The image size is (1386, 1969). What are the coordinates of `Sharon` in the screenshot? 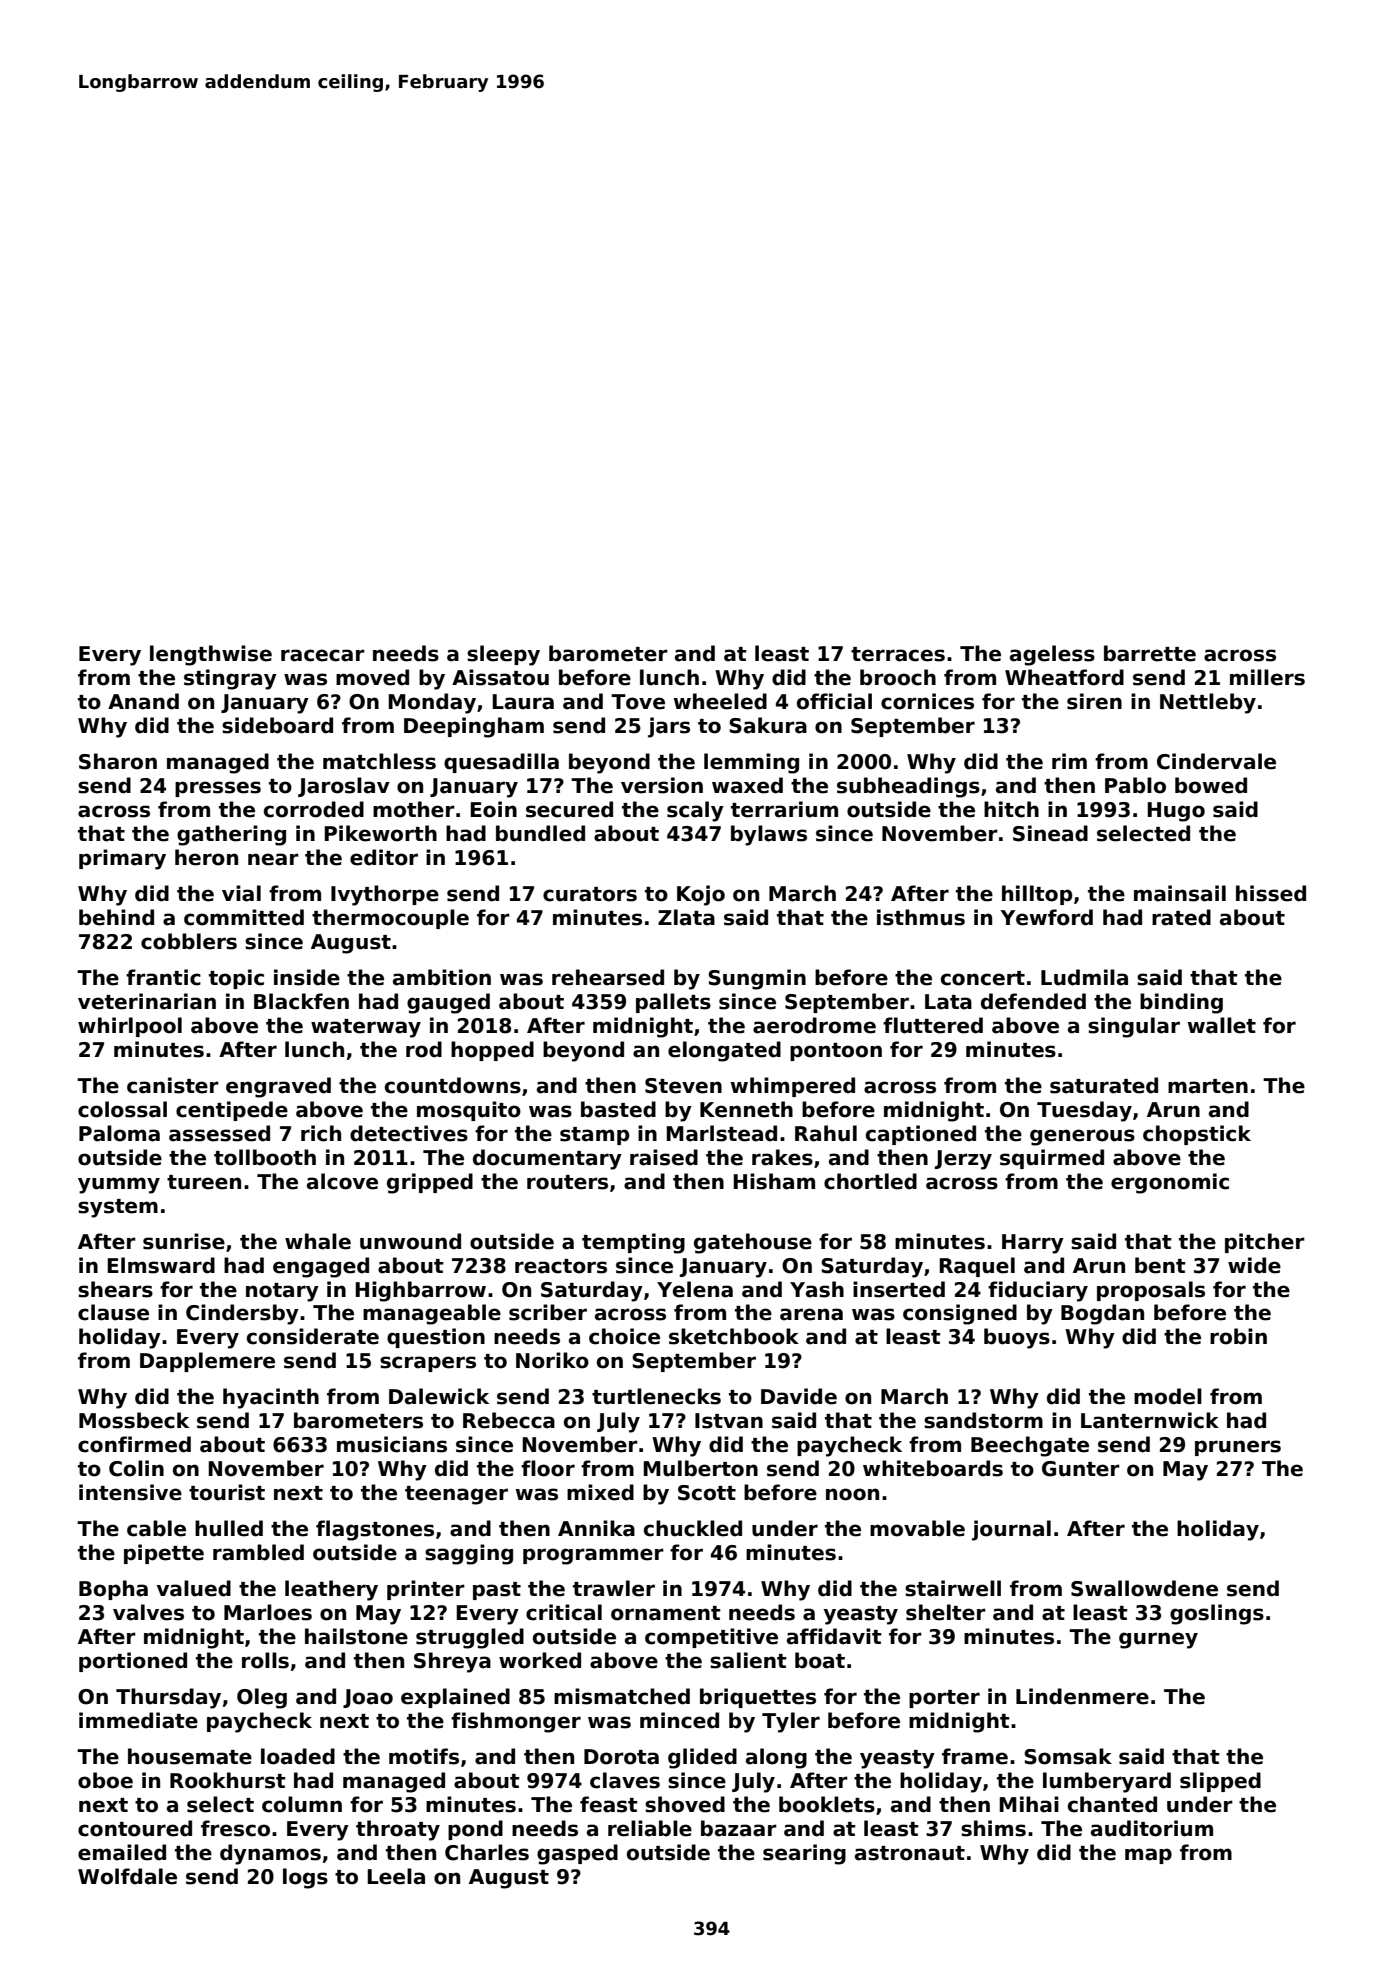 It's located at (118, 761).
